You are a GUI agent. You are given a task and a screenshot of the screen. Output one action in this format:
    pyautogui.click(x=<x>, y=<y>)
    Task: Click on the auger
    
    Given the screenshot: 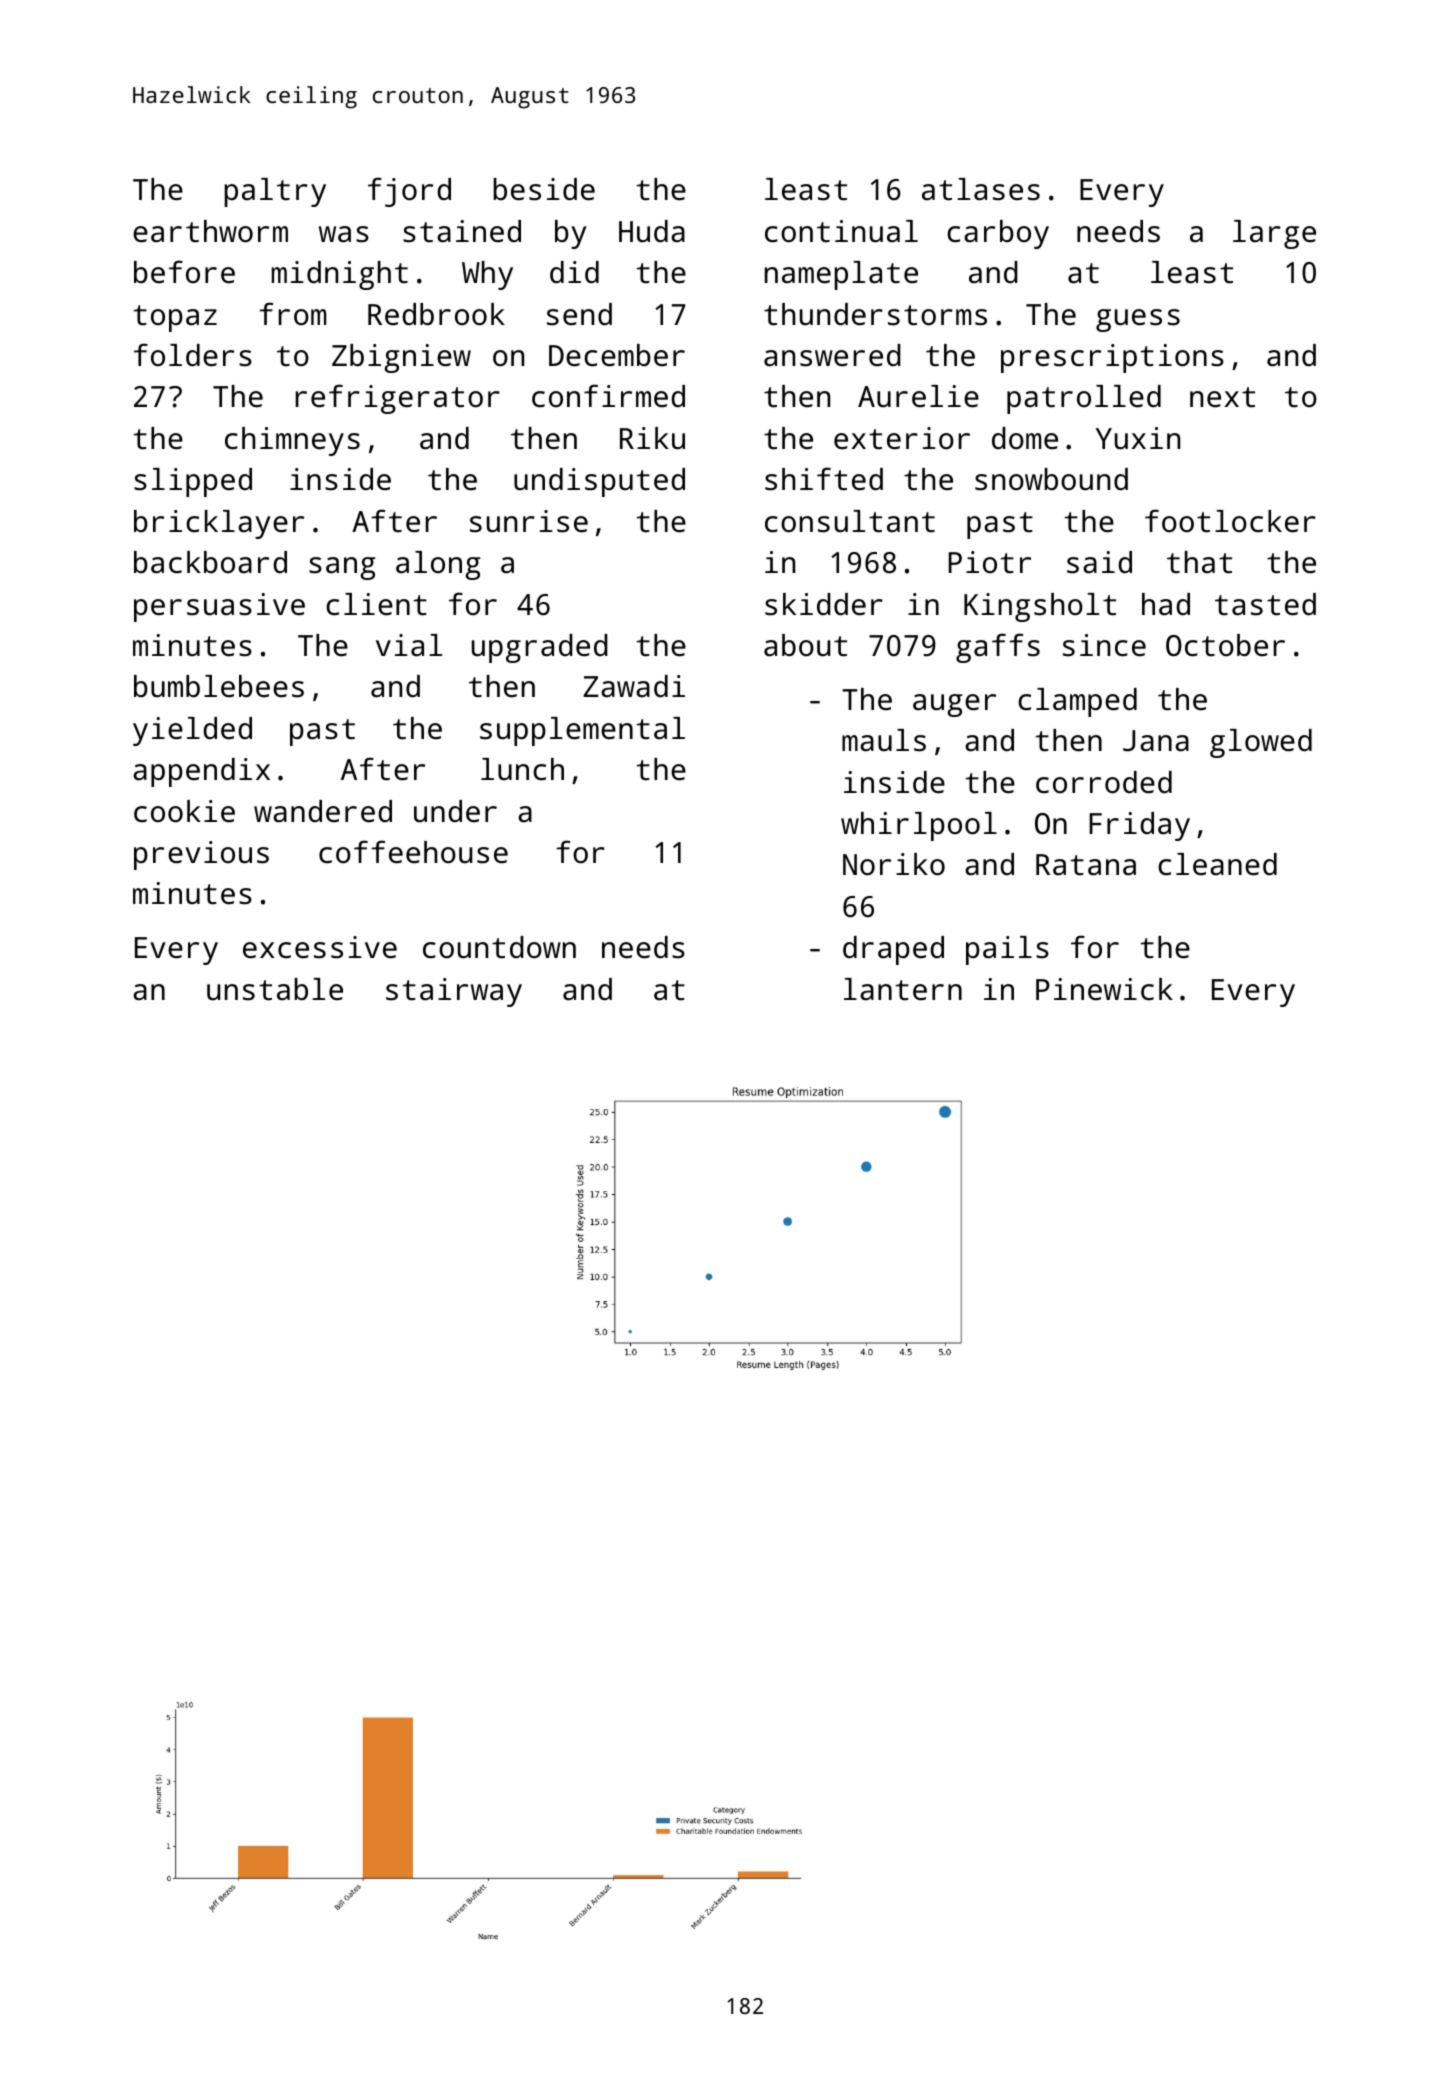 What is the action you would take?
    pyautogui.click(x=954, y=705)
